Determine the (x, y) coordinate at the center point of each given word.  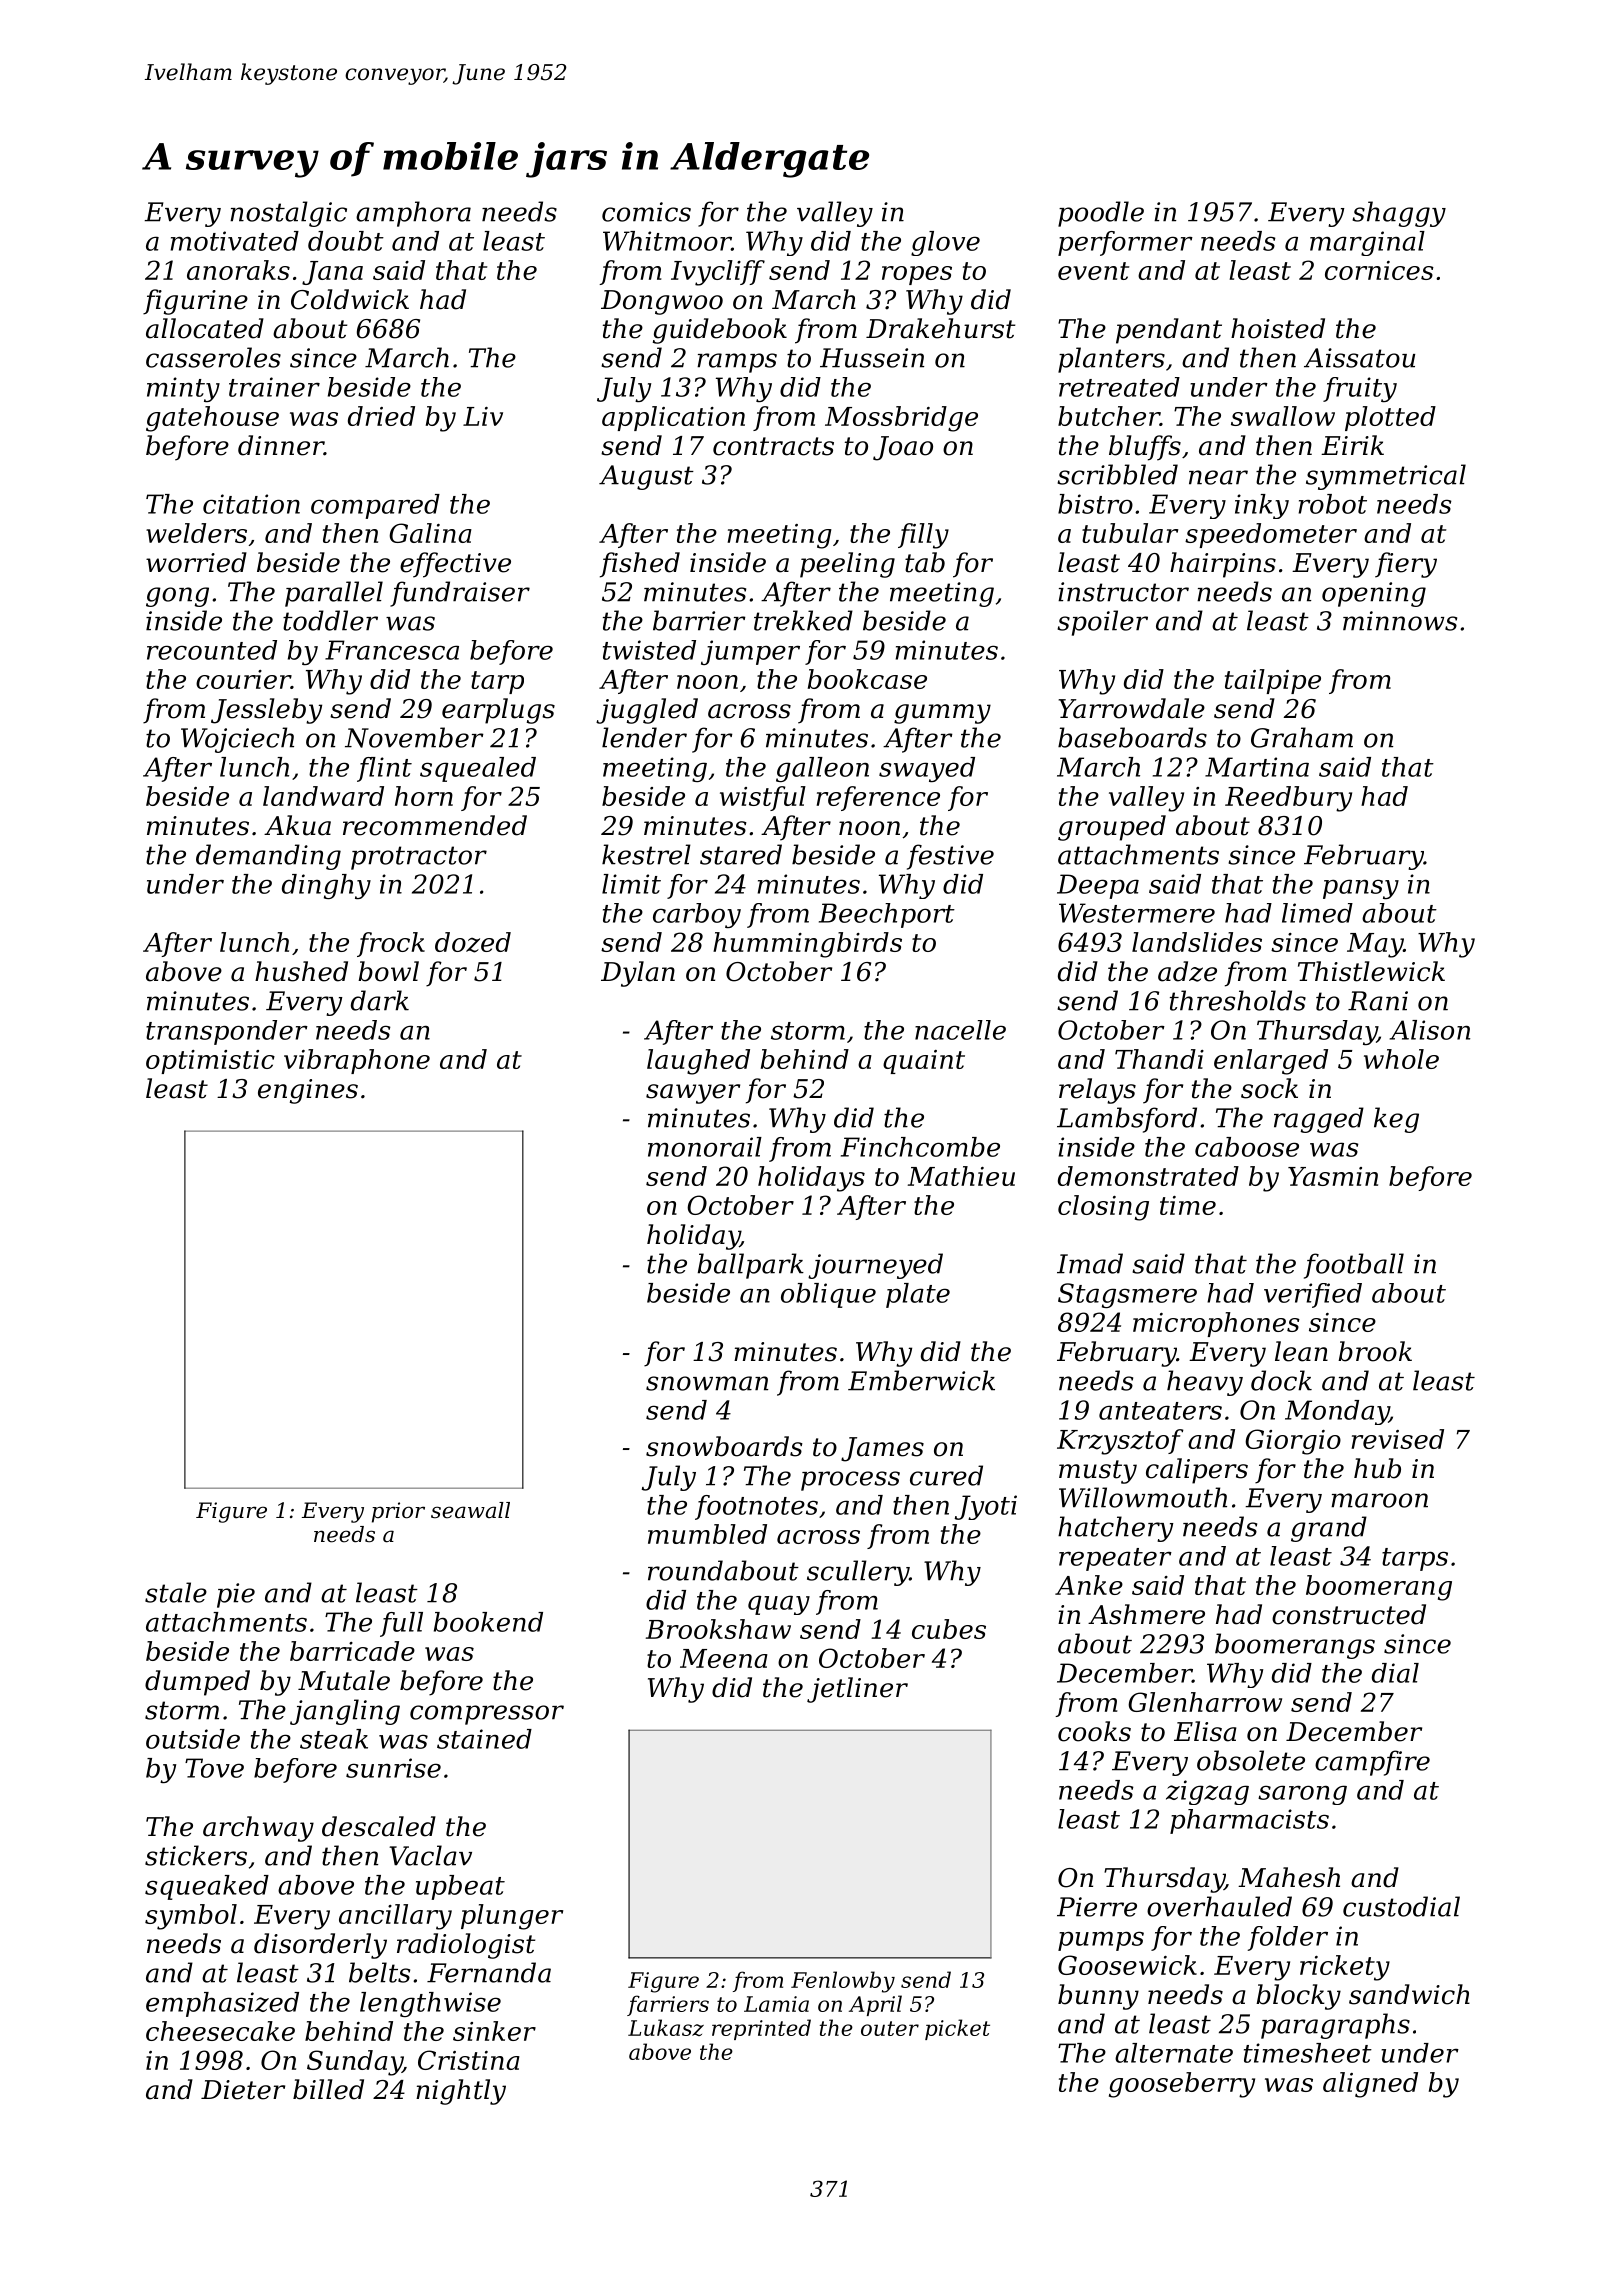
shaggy (1399, 214)
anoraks (238, 270)
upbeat (460, 1887)
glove (945, 243)
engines (308, 1091)
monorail (705, 1147)
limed (1317, 913)
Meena (724, 1658)
